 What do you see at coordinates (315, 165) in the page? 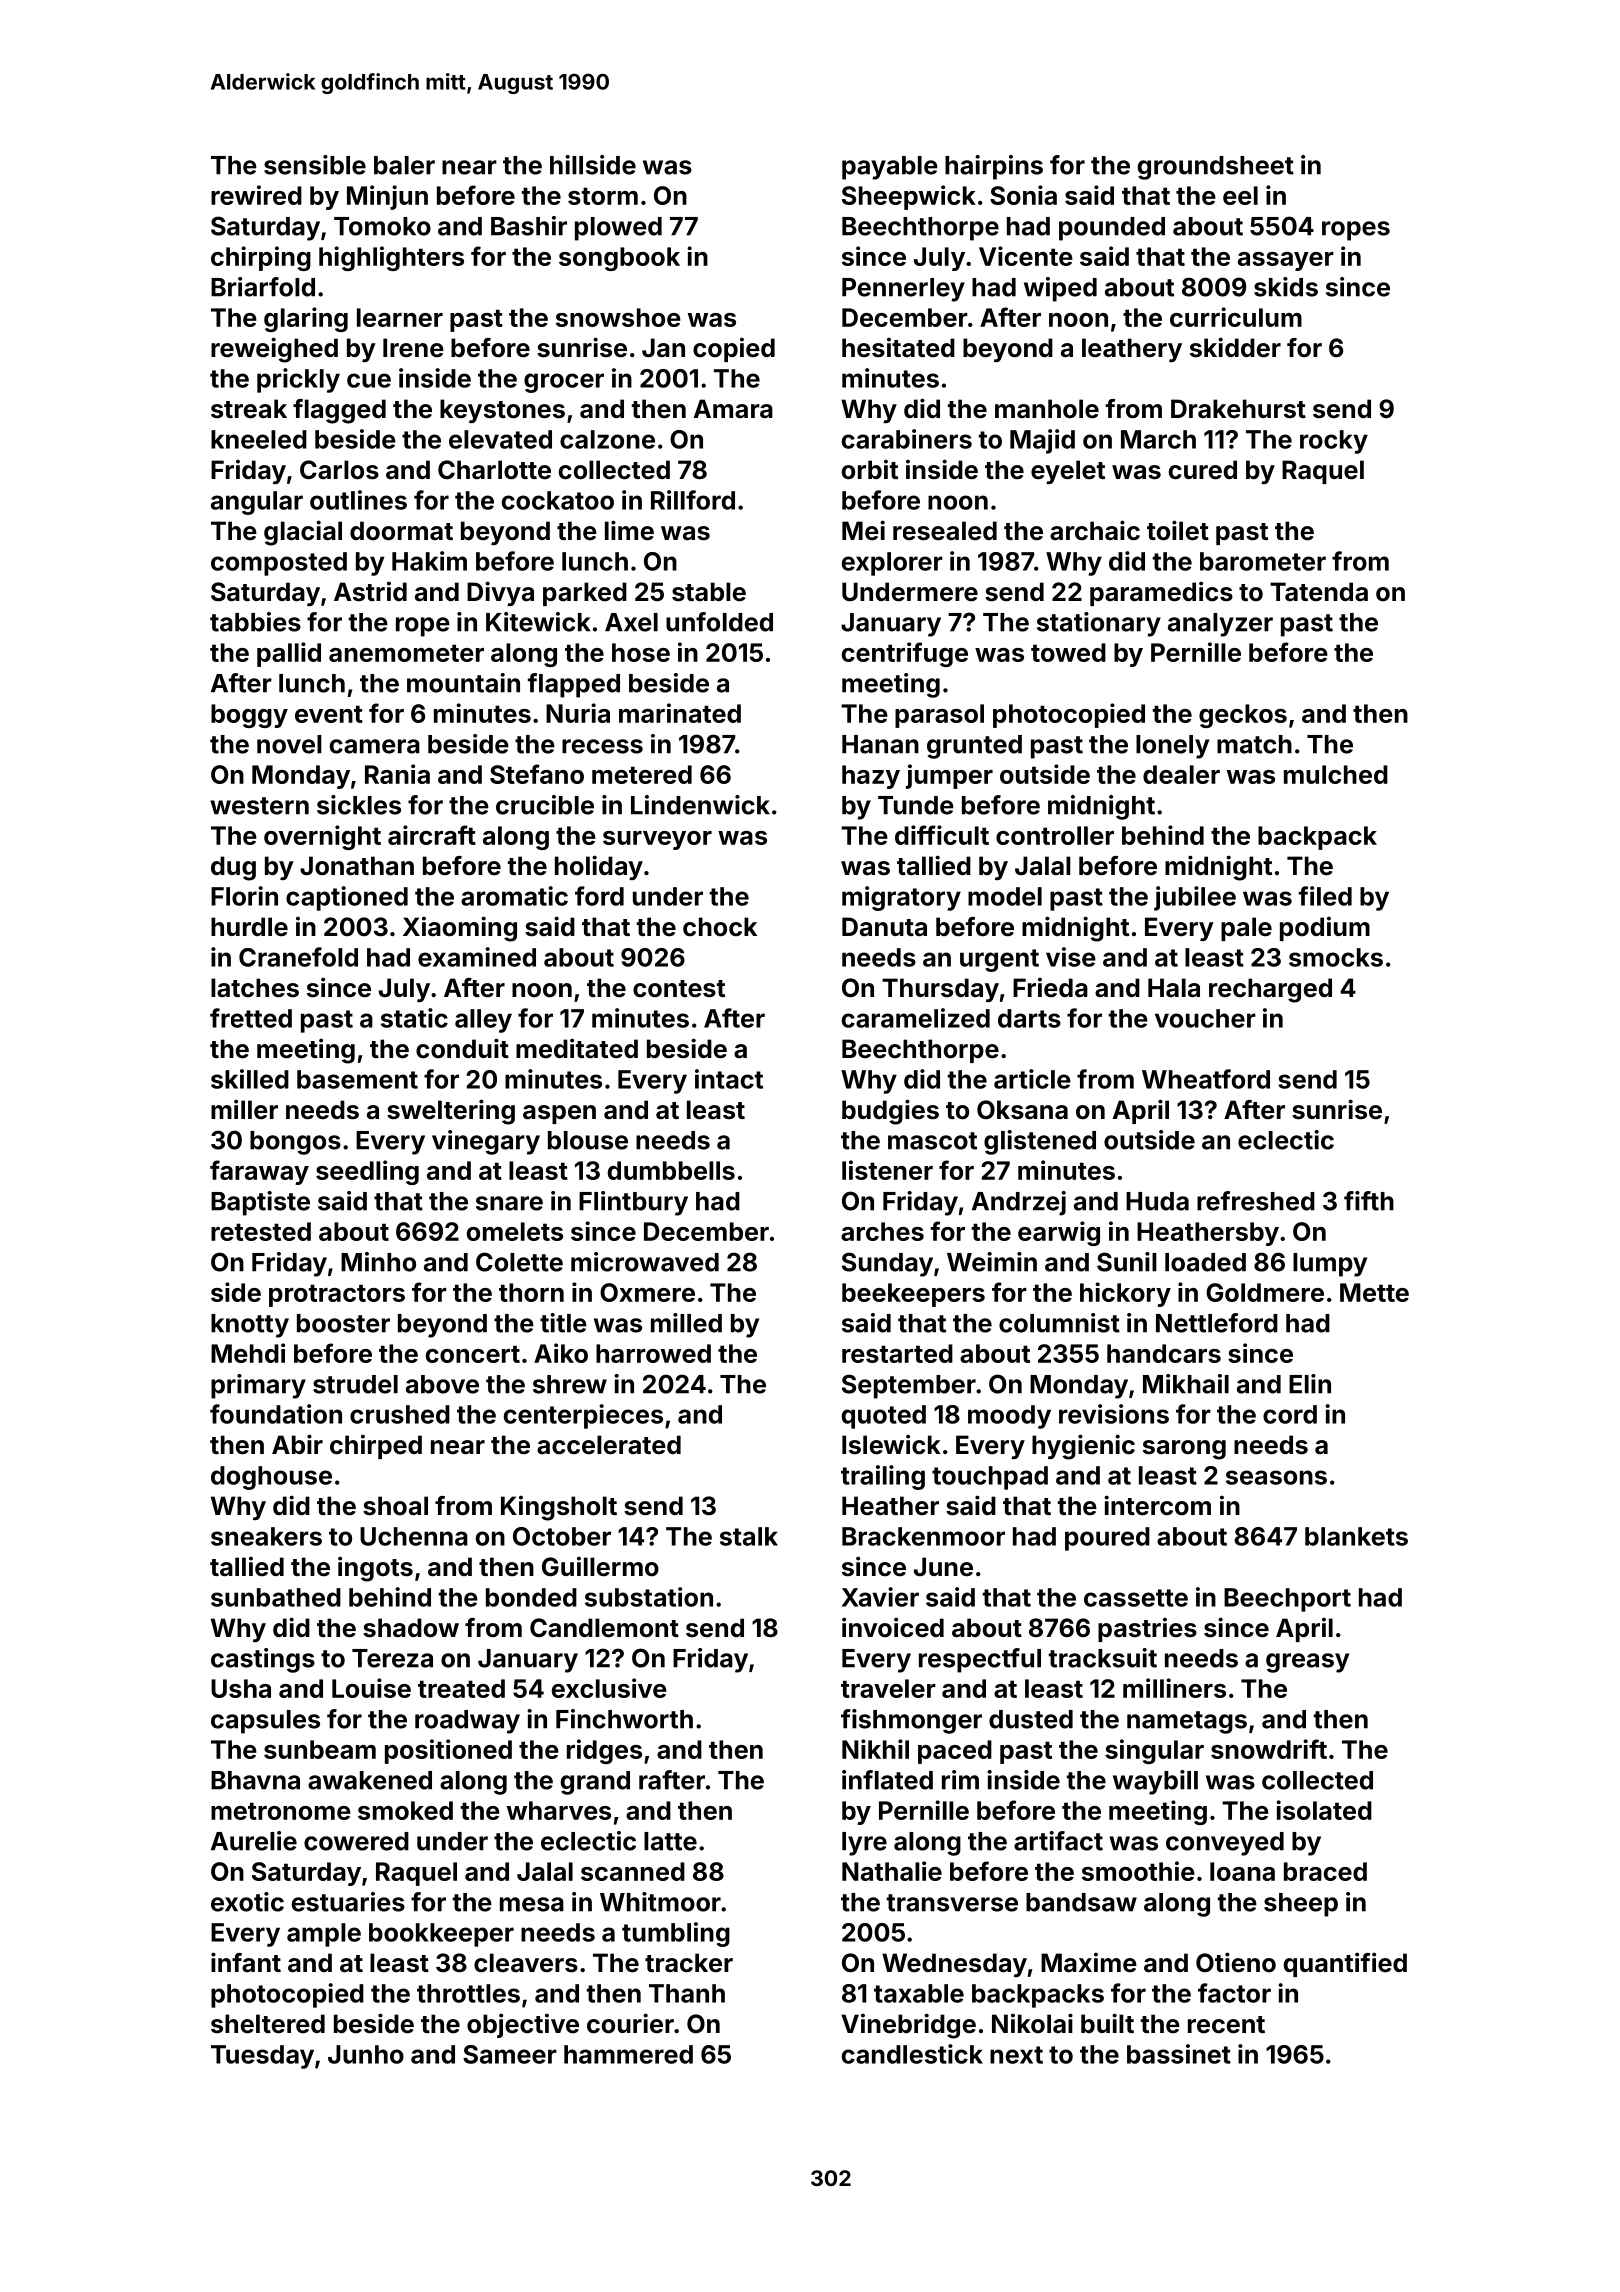
I see `sensible` at bounding box center [315, 165].
